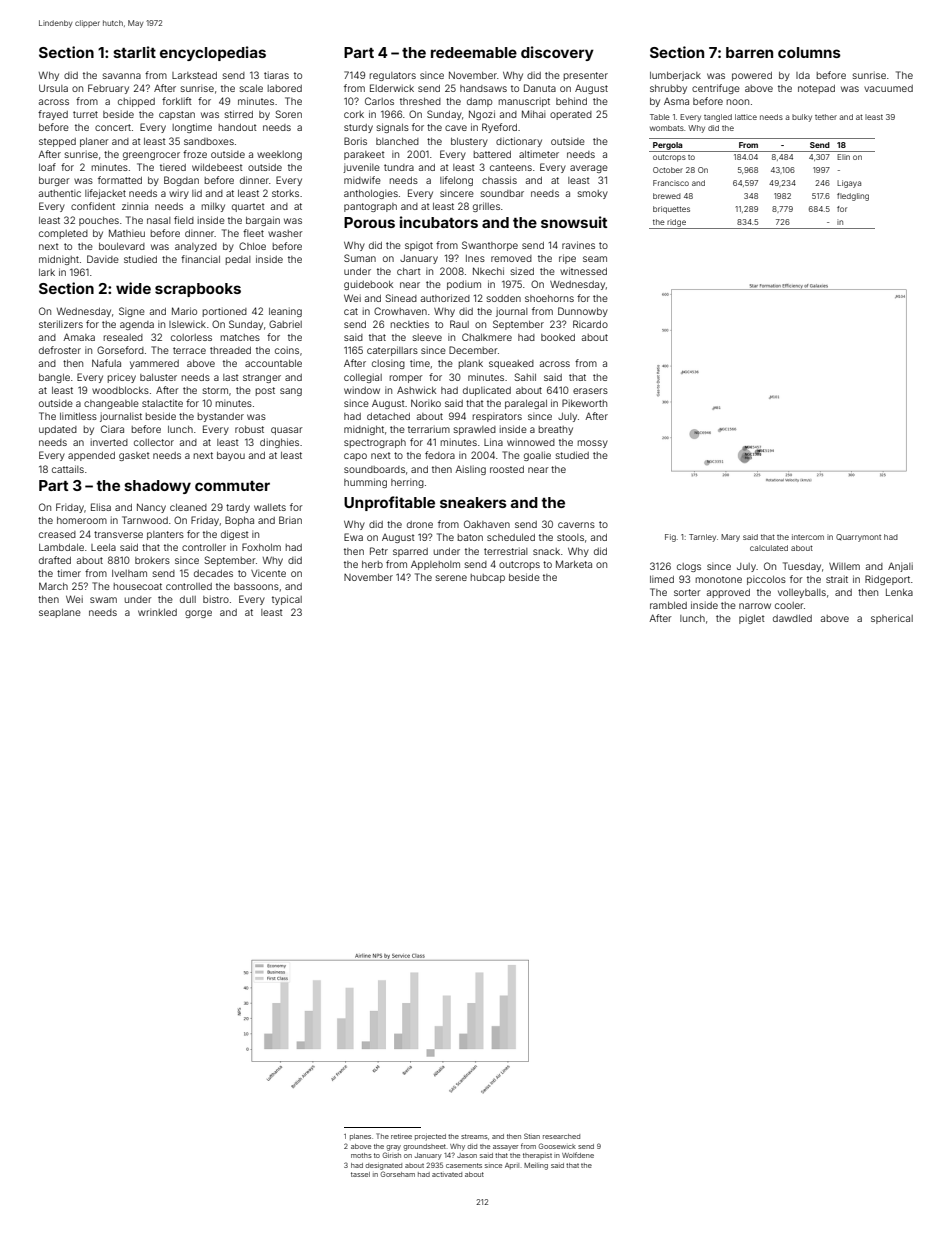 The image size is (952, 1233). I want to click on Mary, so click(730, 538).
